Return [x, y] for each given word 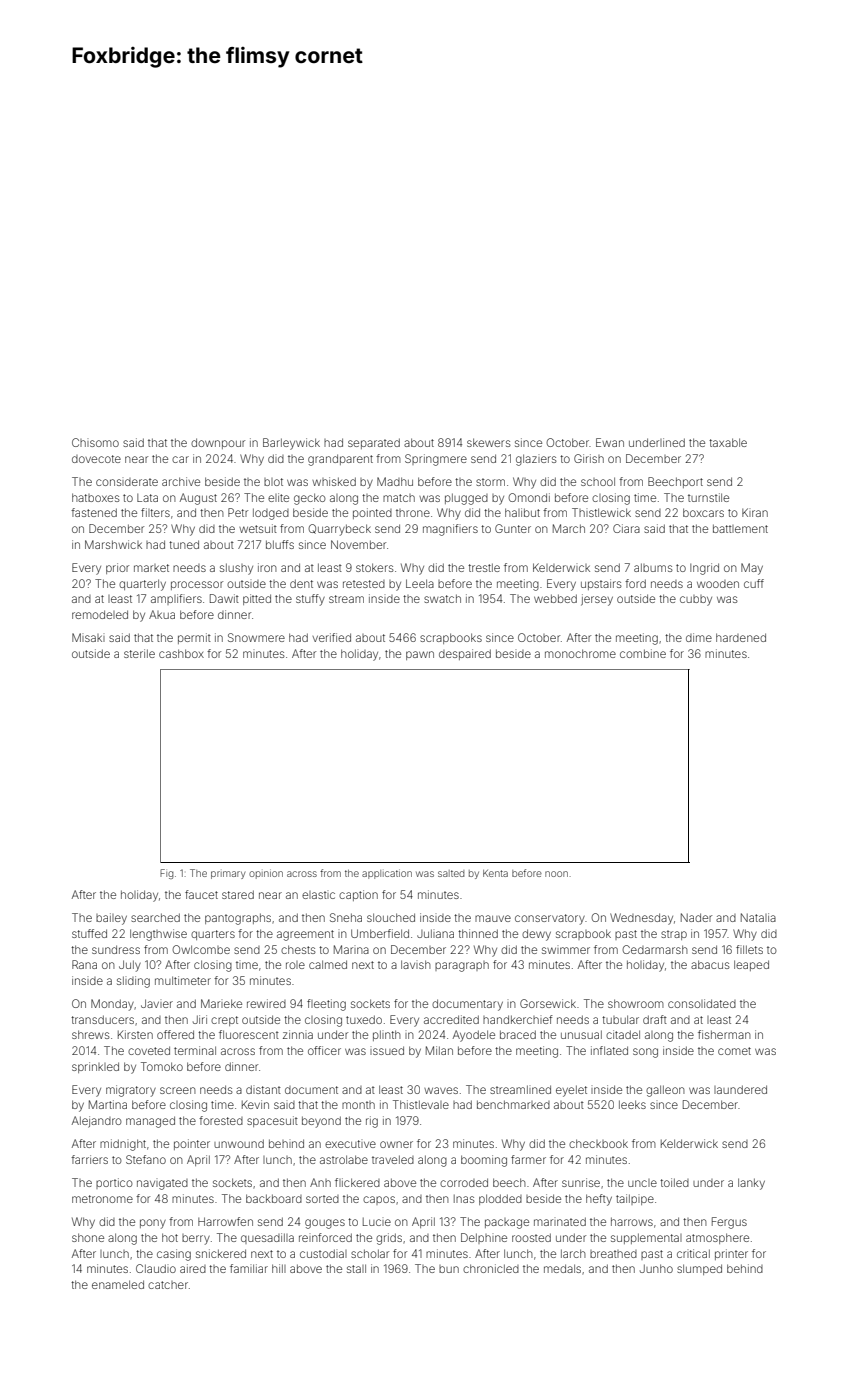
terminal [195, 1050]
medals [562, 1268]
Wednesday [641, 919]
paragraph [462, 966]
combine [643, 653]
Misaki [88, 637]
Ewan [610, 442]
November [358, 544]
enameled [118, 1284]
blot [273, 482]
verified [332, 637]
